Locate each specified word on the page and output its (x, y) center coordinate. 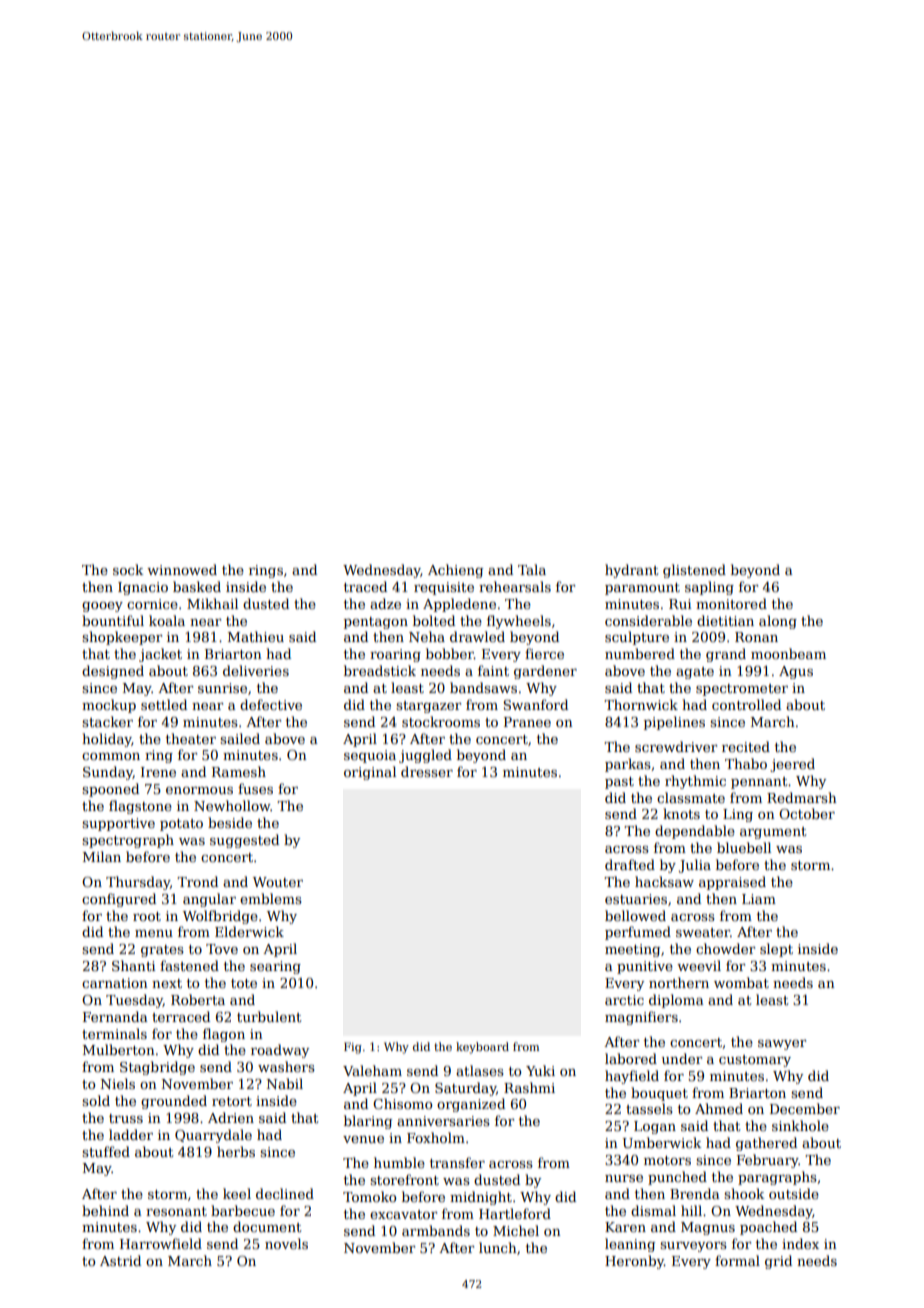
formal (737, 1260)
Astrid (120, 1260)
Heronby (634, 1262)
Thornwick (641, 704)
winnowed (182, 569)
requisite (444, 588)
